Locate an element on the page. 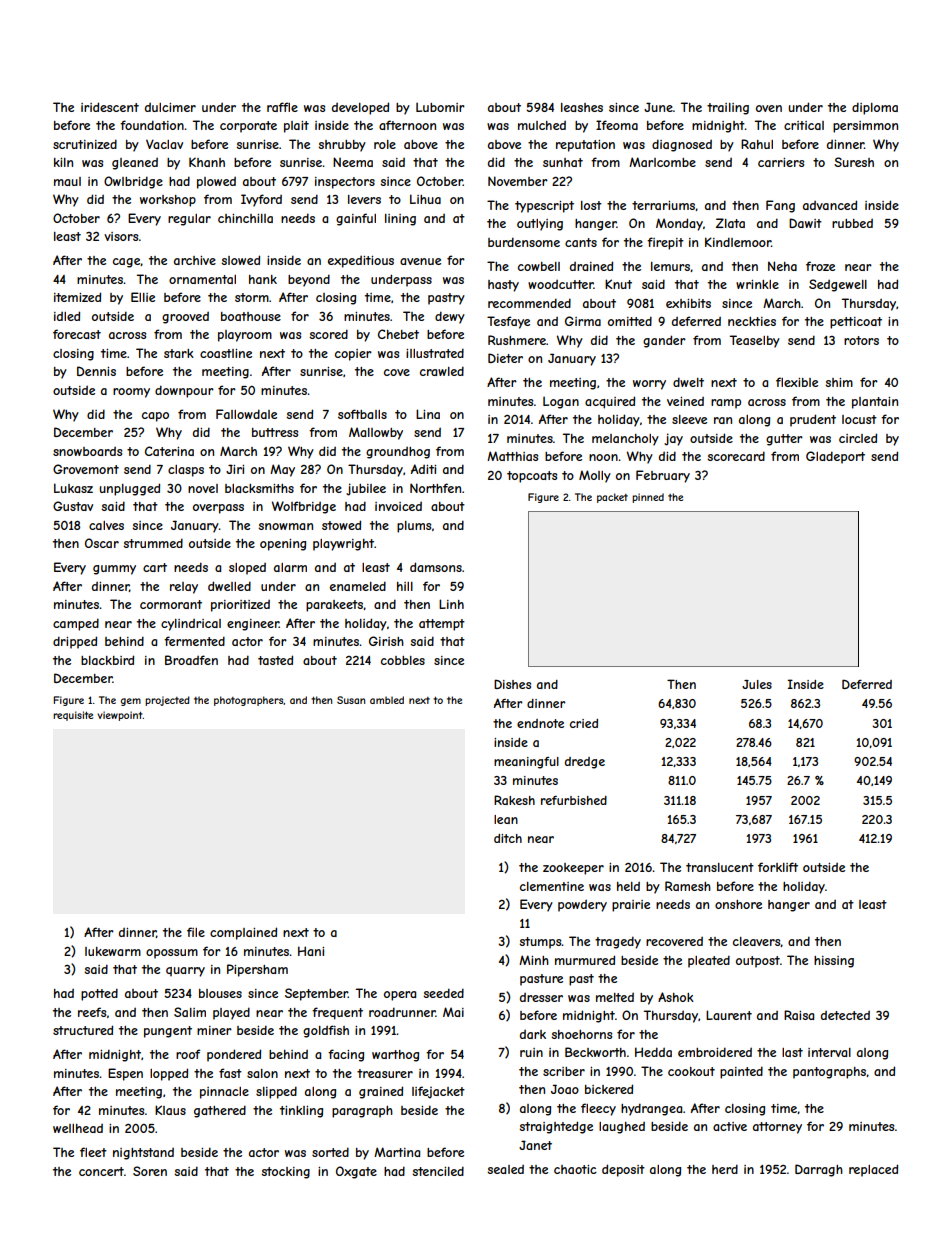 This image has width=952, height=1233. file is located at coordinates (196, 932).
